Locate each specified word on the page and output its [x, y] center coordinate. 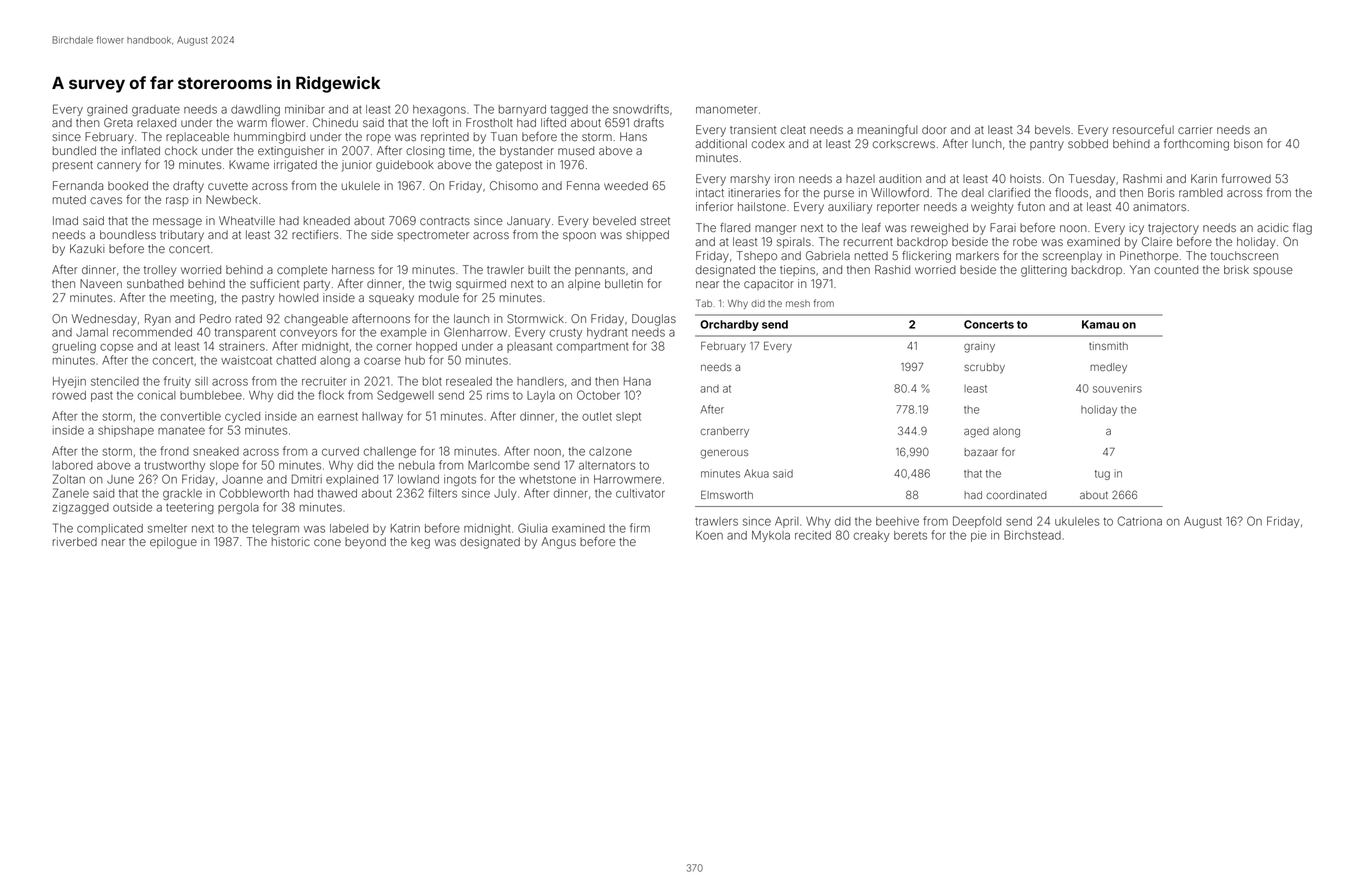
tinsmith [1108, 346]
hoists [1025, 178]
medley [1108, 368]
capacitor [769, 284]
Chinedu [335, 122]
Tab [704, 303]
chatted [296, 360]
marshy [750, 180]
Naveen [101, 283]
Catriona [1139, 521]
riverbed [75, 541]
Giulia [532, 528]
